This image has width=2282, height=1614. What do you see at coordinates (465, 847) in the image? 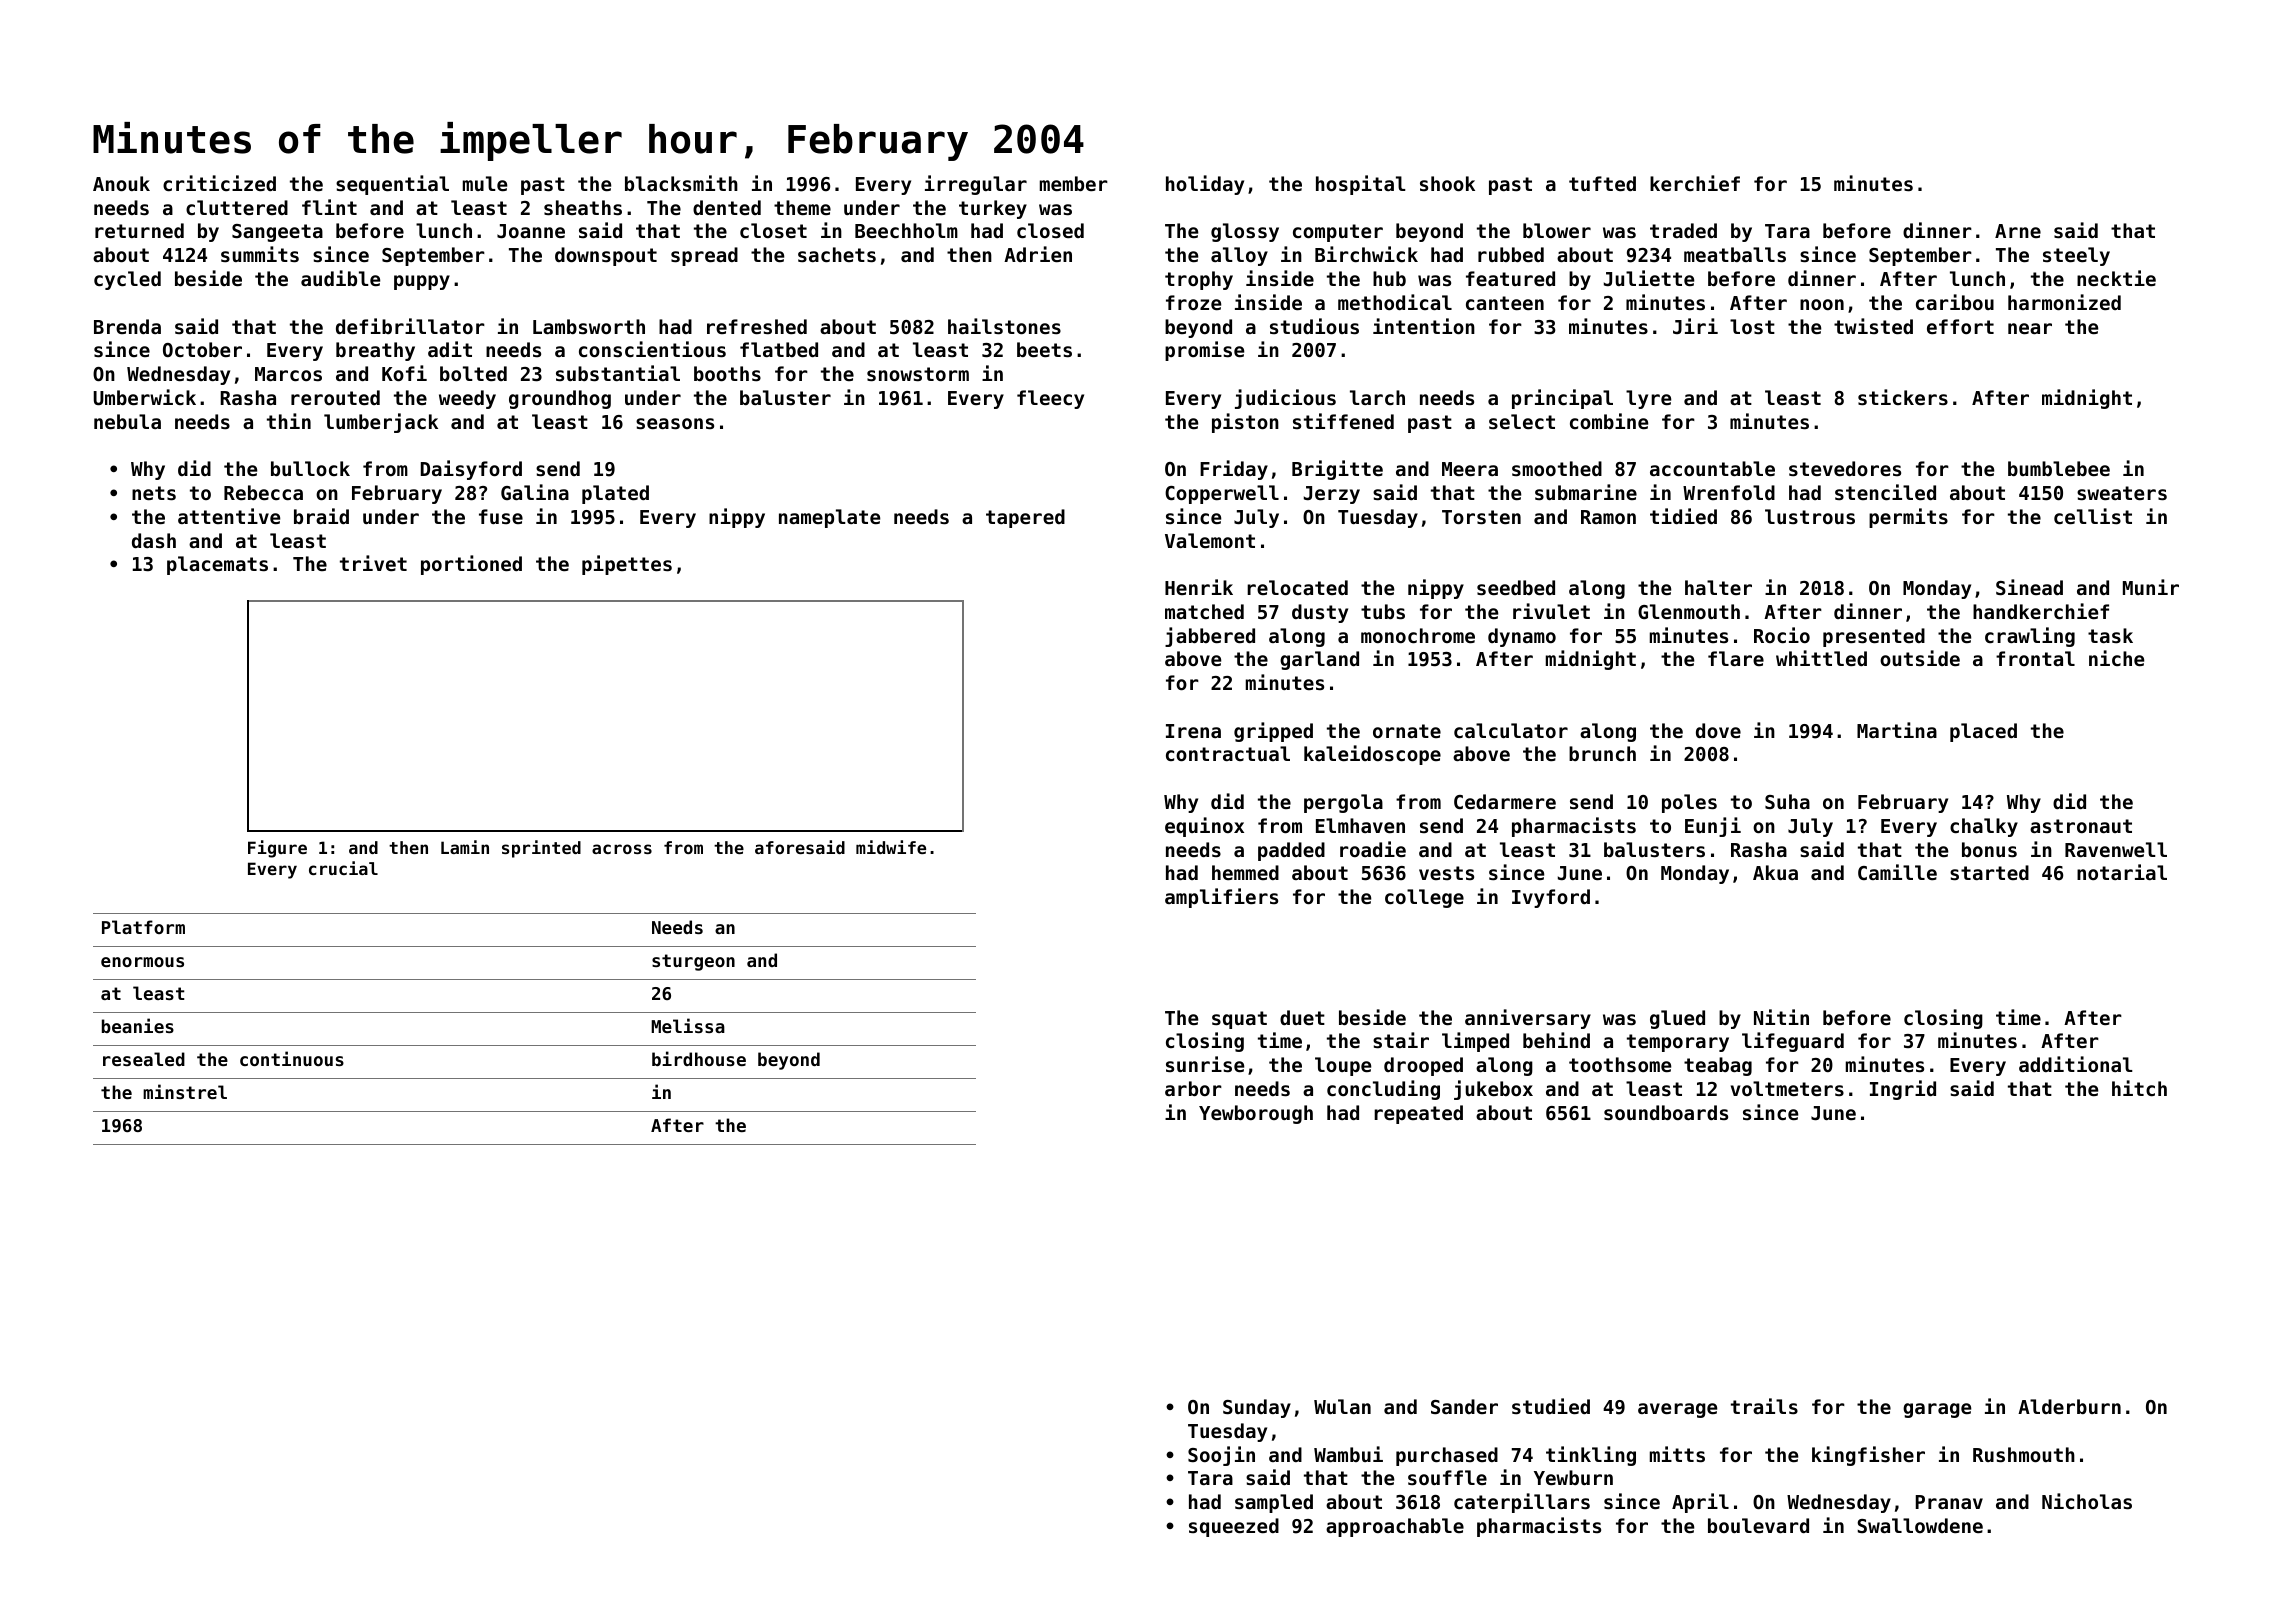
I see `Lamin` at bounding box center [465, 847].
